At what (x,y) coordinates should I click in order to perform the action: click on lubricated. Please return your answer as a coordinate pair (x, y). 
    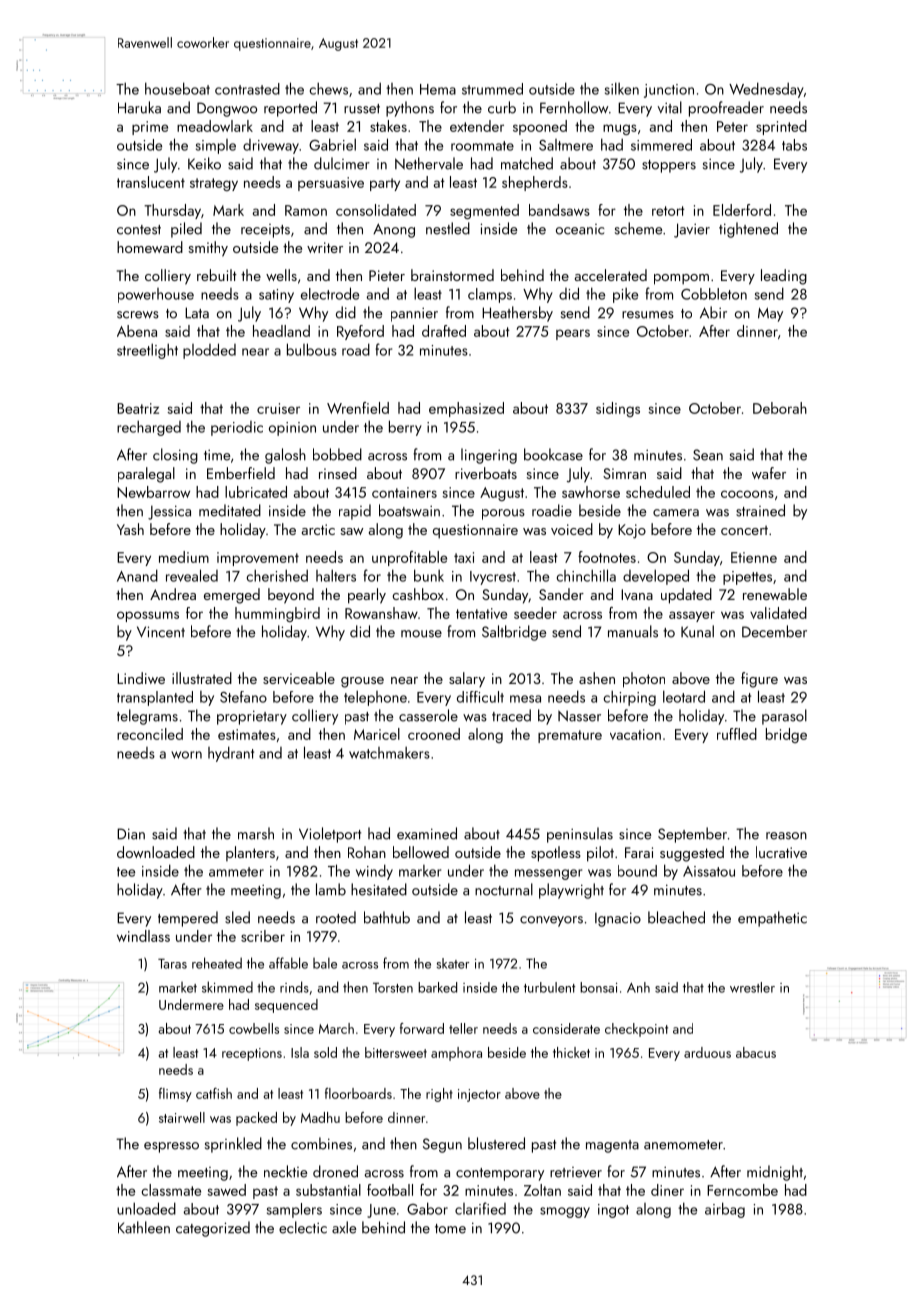
    Looking at the image, I should click on (256, 492).
